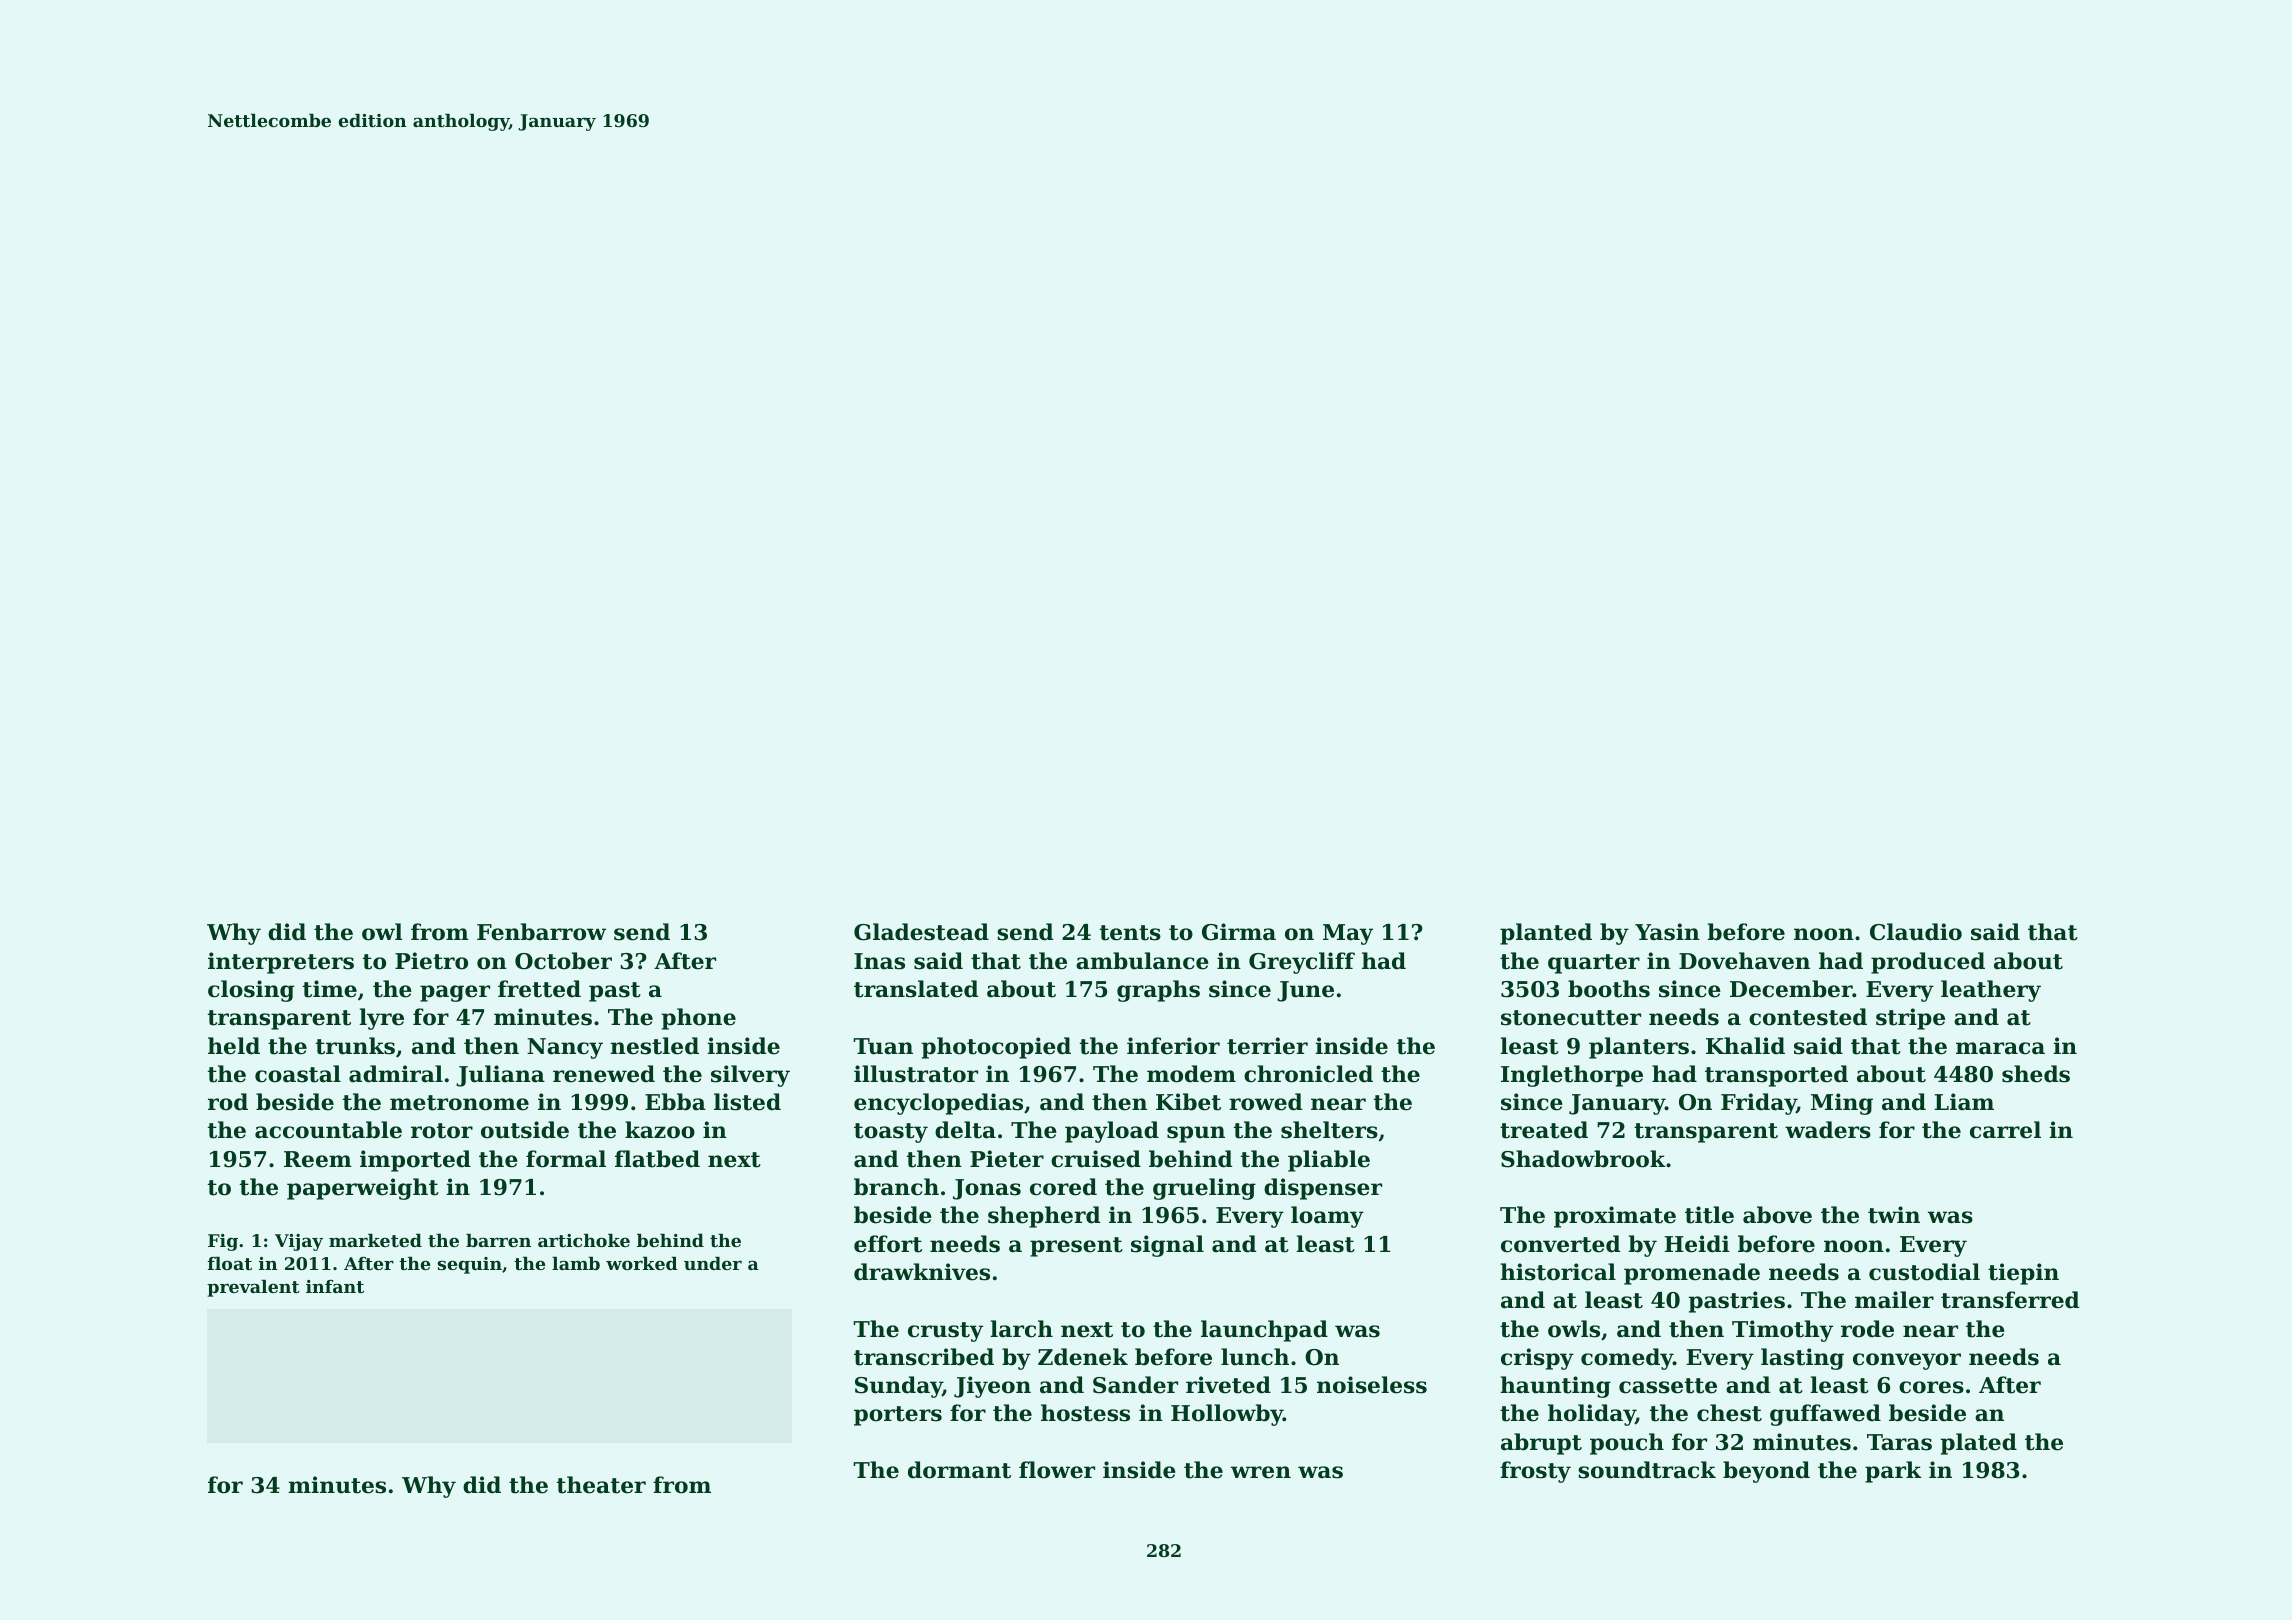 The height and width of the screenshot is (1620, 2292). What do you see at coordinates (921, 932) in the screenshot?
I see `Gladestead` at bounding box center [921, 932].
